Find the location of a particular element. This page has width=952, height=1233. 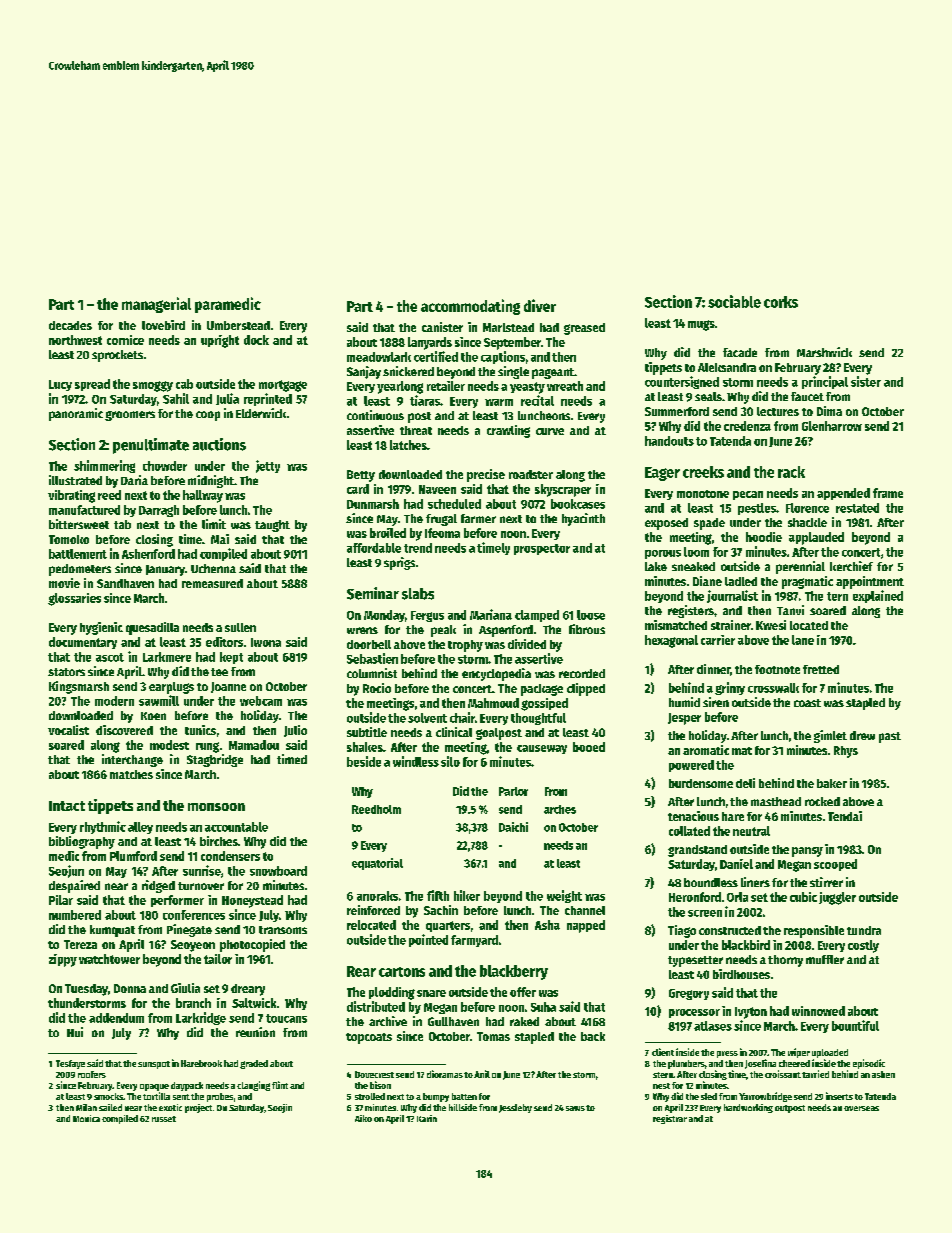

diver is located at coordinates (540, 305).
